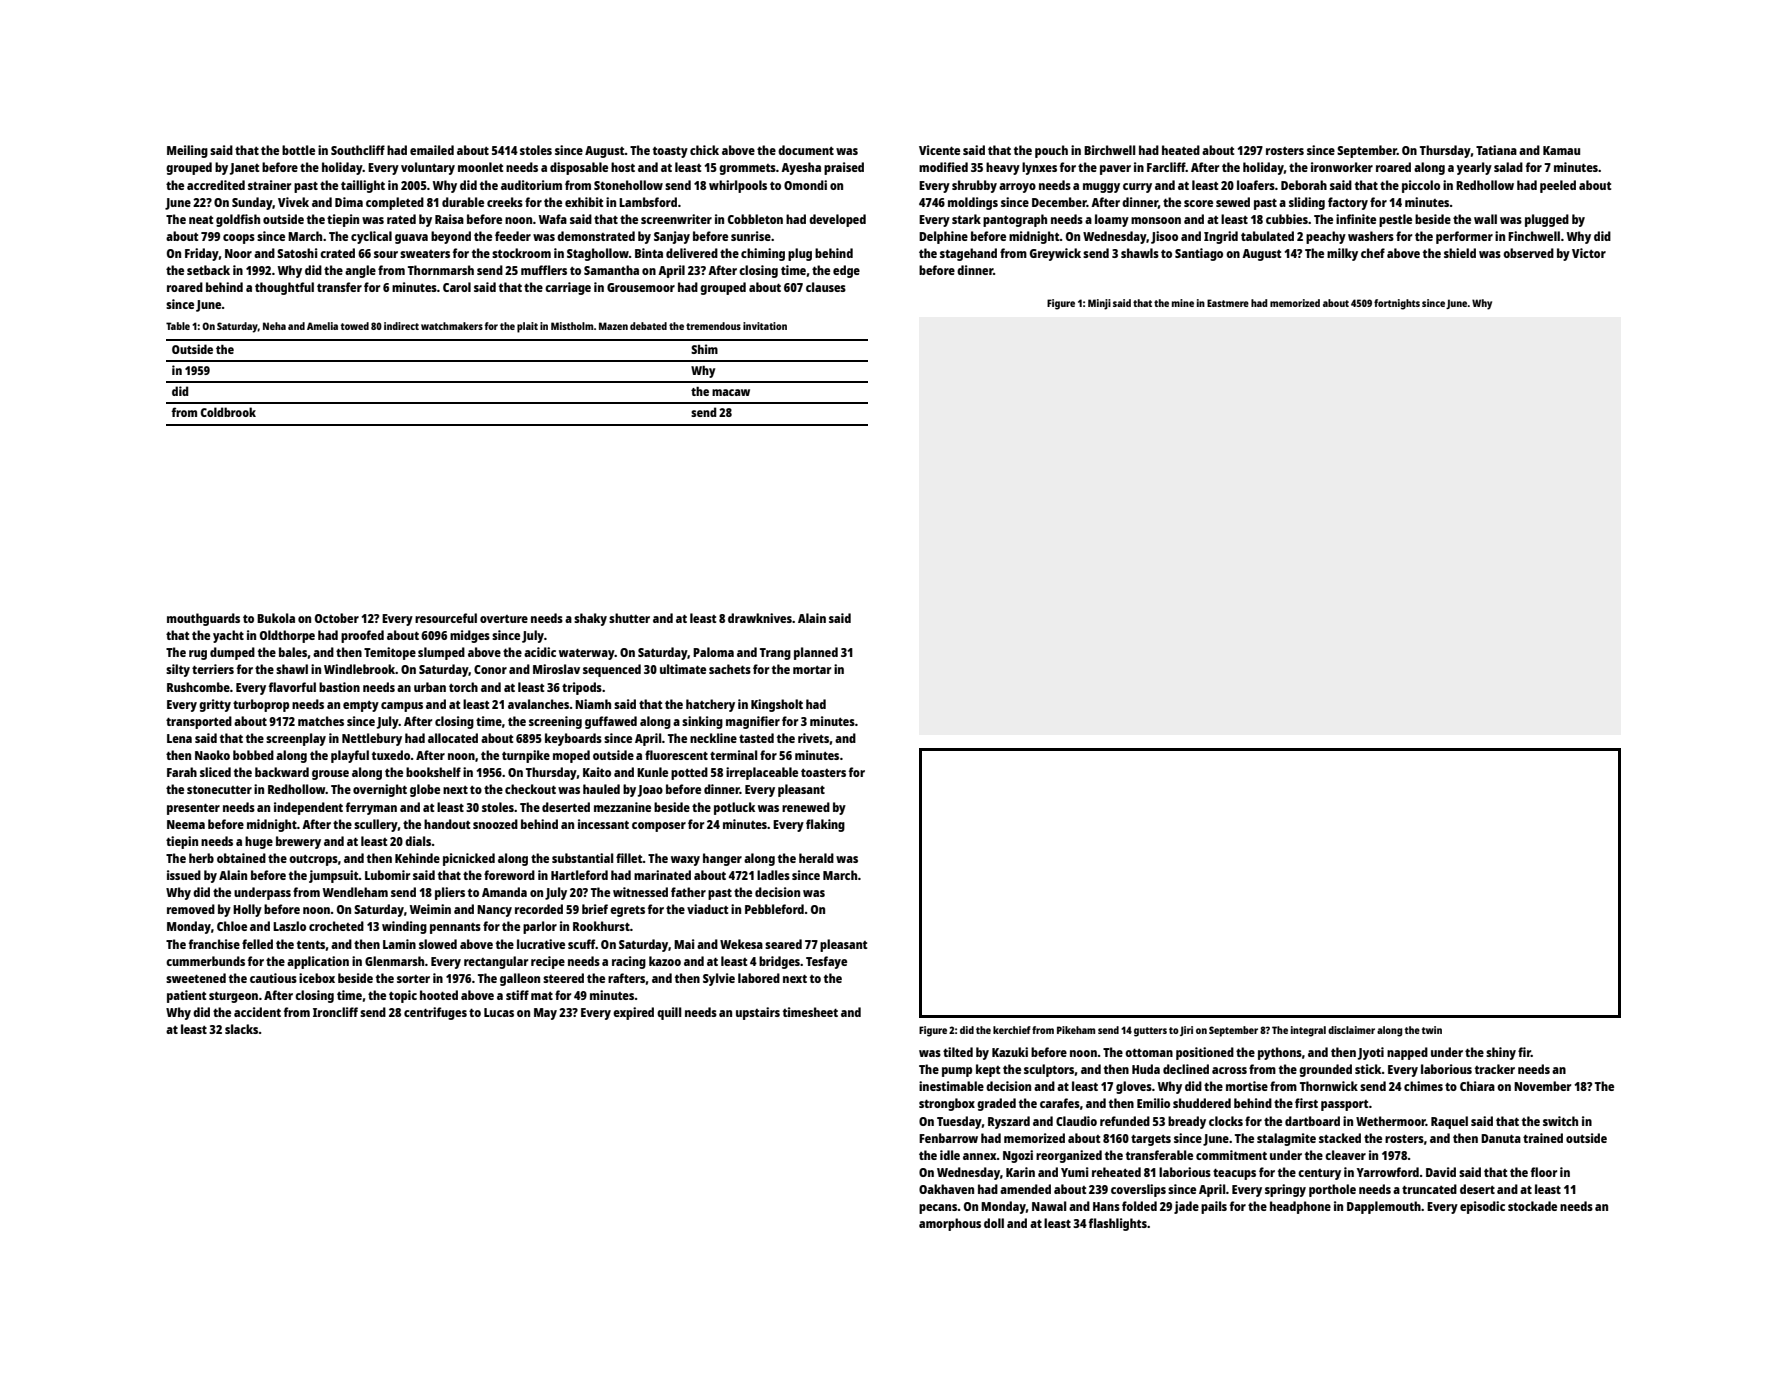 Image resolution: width=1787 pixels, height=1381 pixels. What do you see at coordinates (590, 619) in the page?
I see `shaky` at bounding box center [590, 619].
